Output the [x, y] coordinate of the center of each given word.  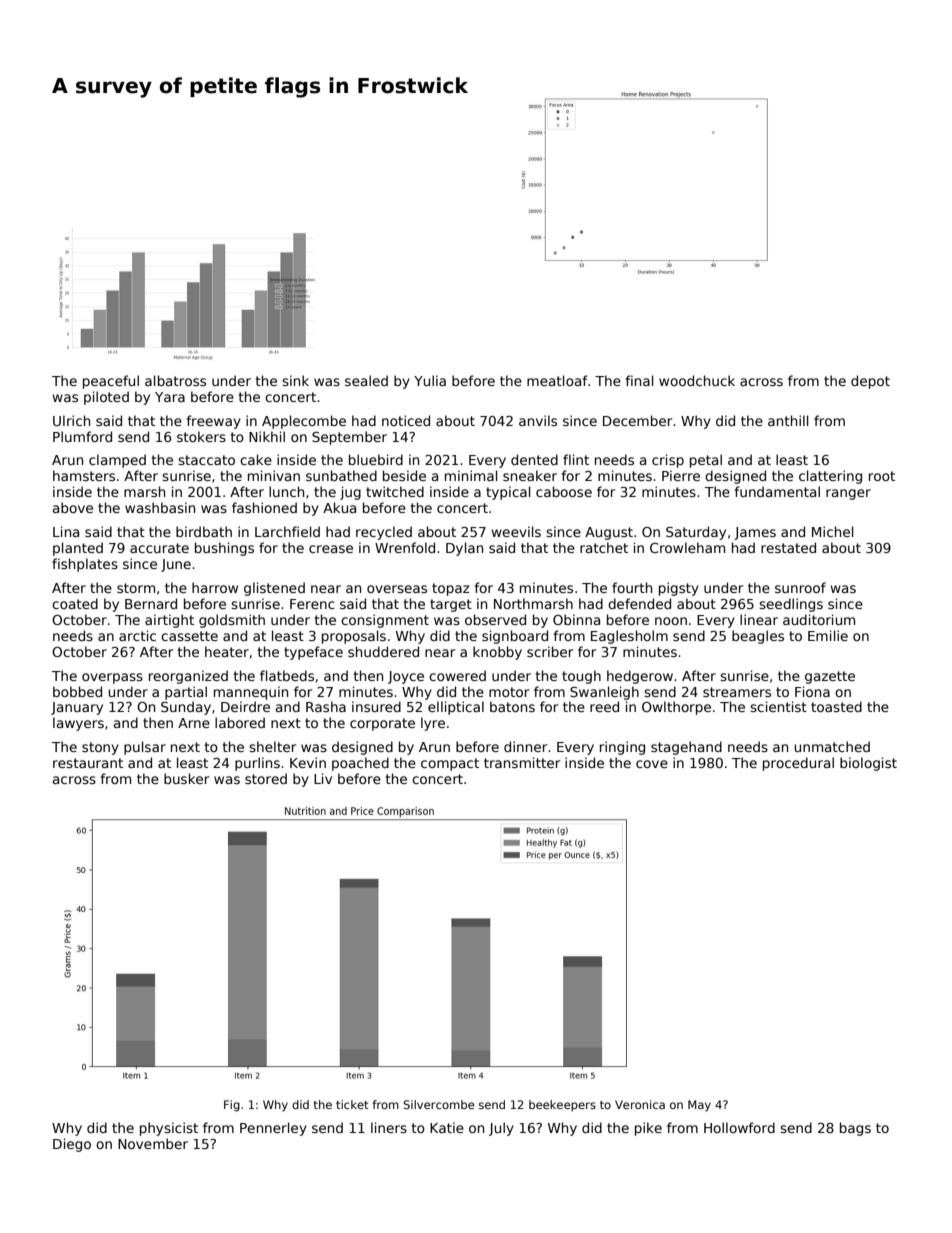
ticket [352, 1104]
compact [450, 764]
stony [100, 748]
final [640, 380]
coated [75, 603]
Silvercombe [438, 1104]
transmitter [522, 762]
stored [266, 778]
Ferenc [312, 604]
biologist [868, 764]
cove [652, 764]
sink [295, 380]
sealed [366, 380]
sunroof [800, 587]
